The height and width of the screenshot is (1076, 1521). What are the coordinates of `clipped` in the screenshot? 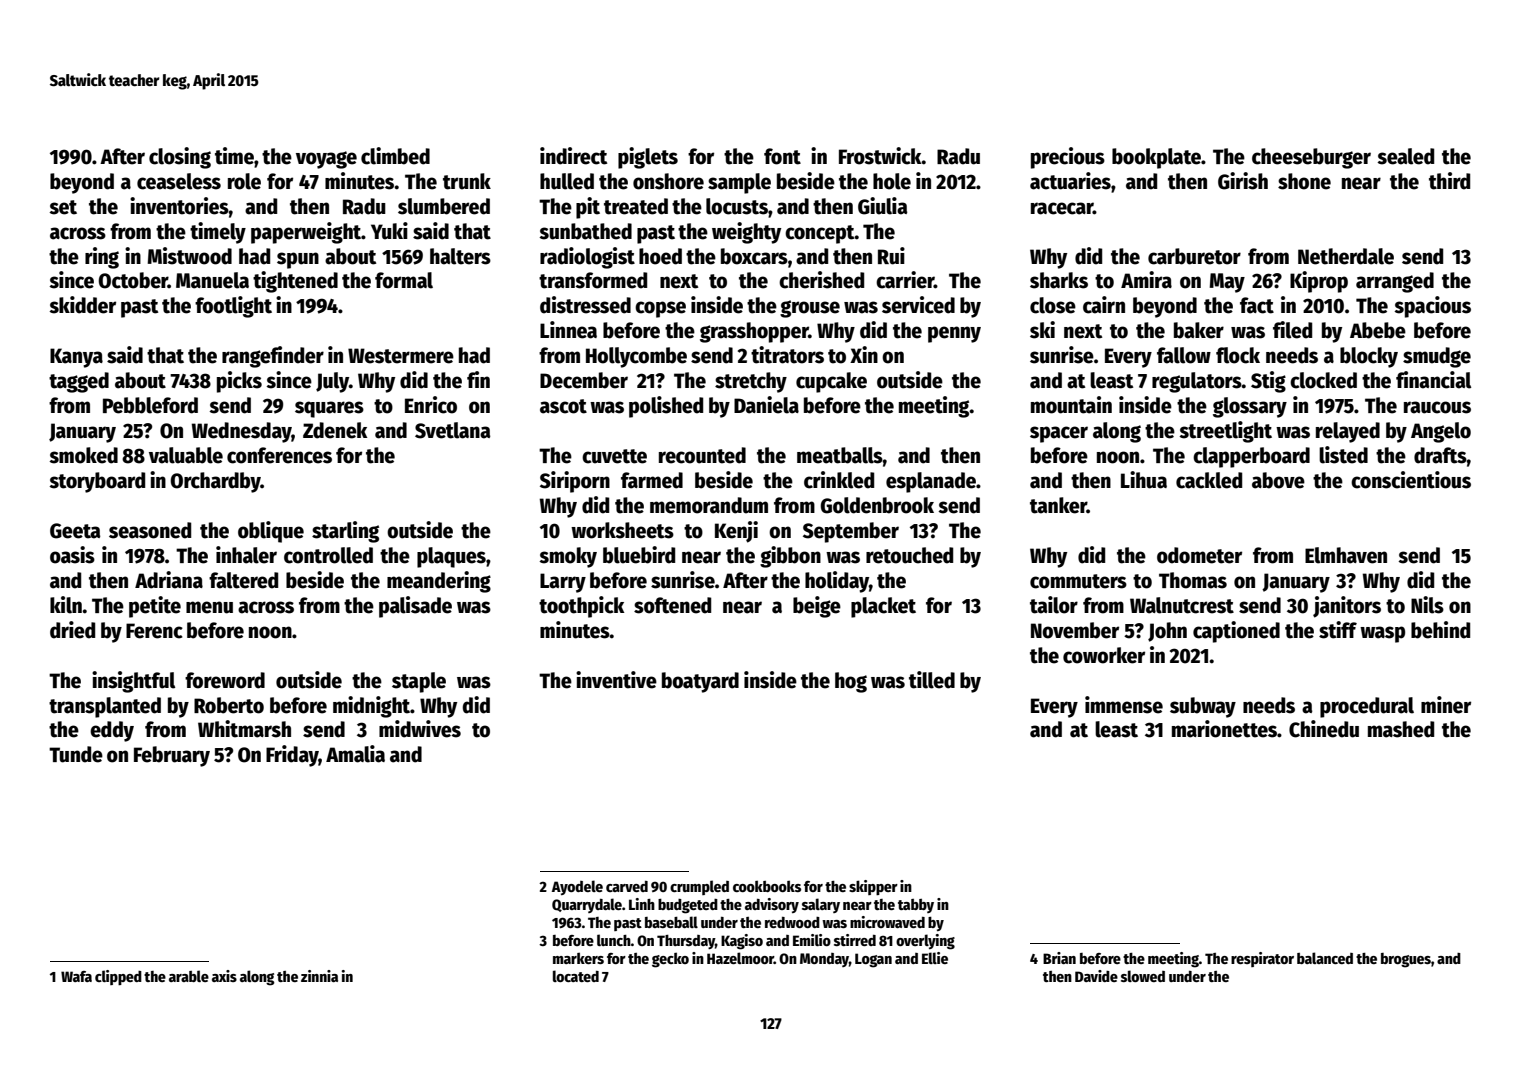 It's located at (118, 977).
